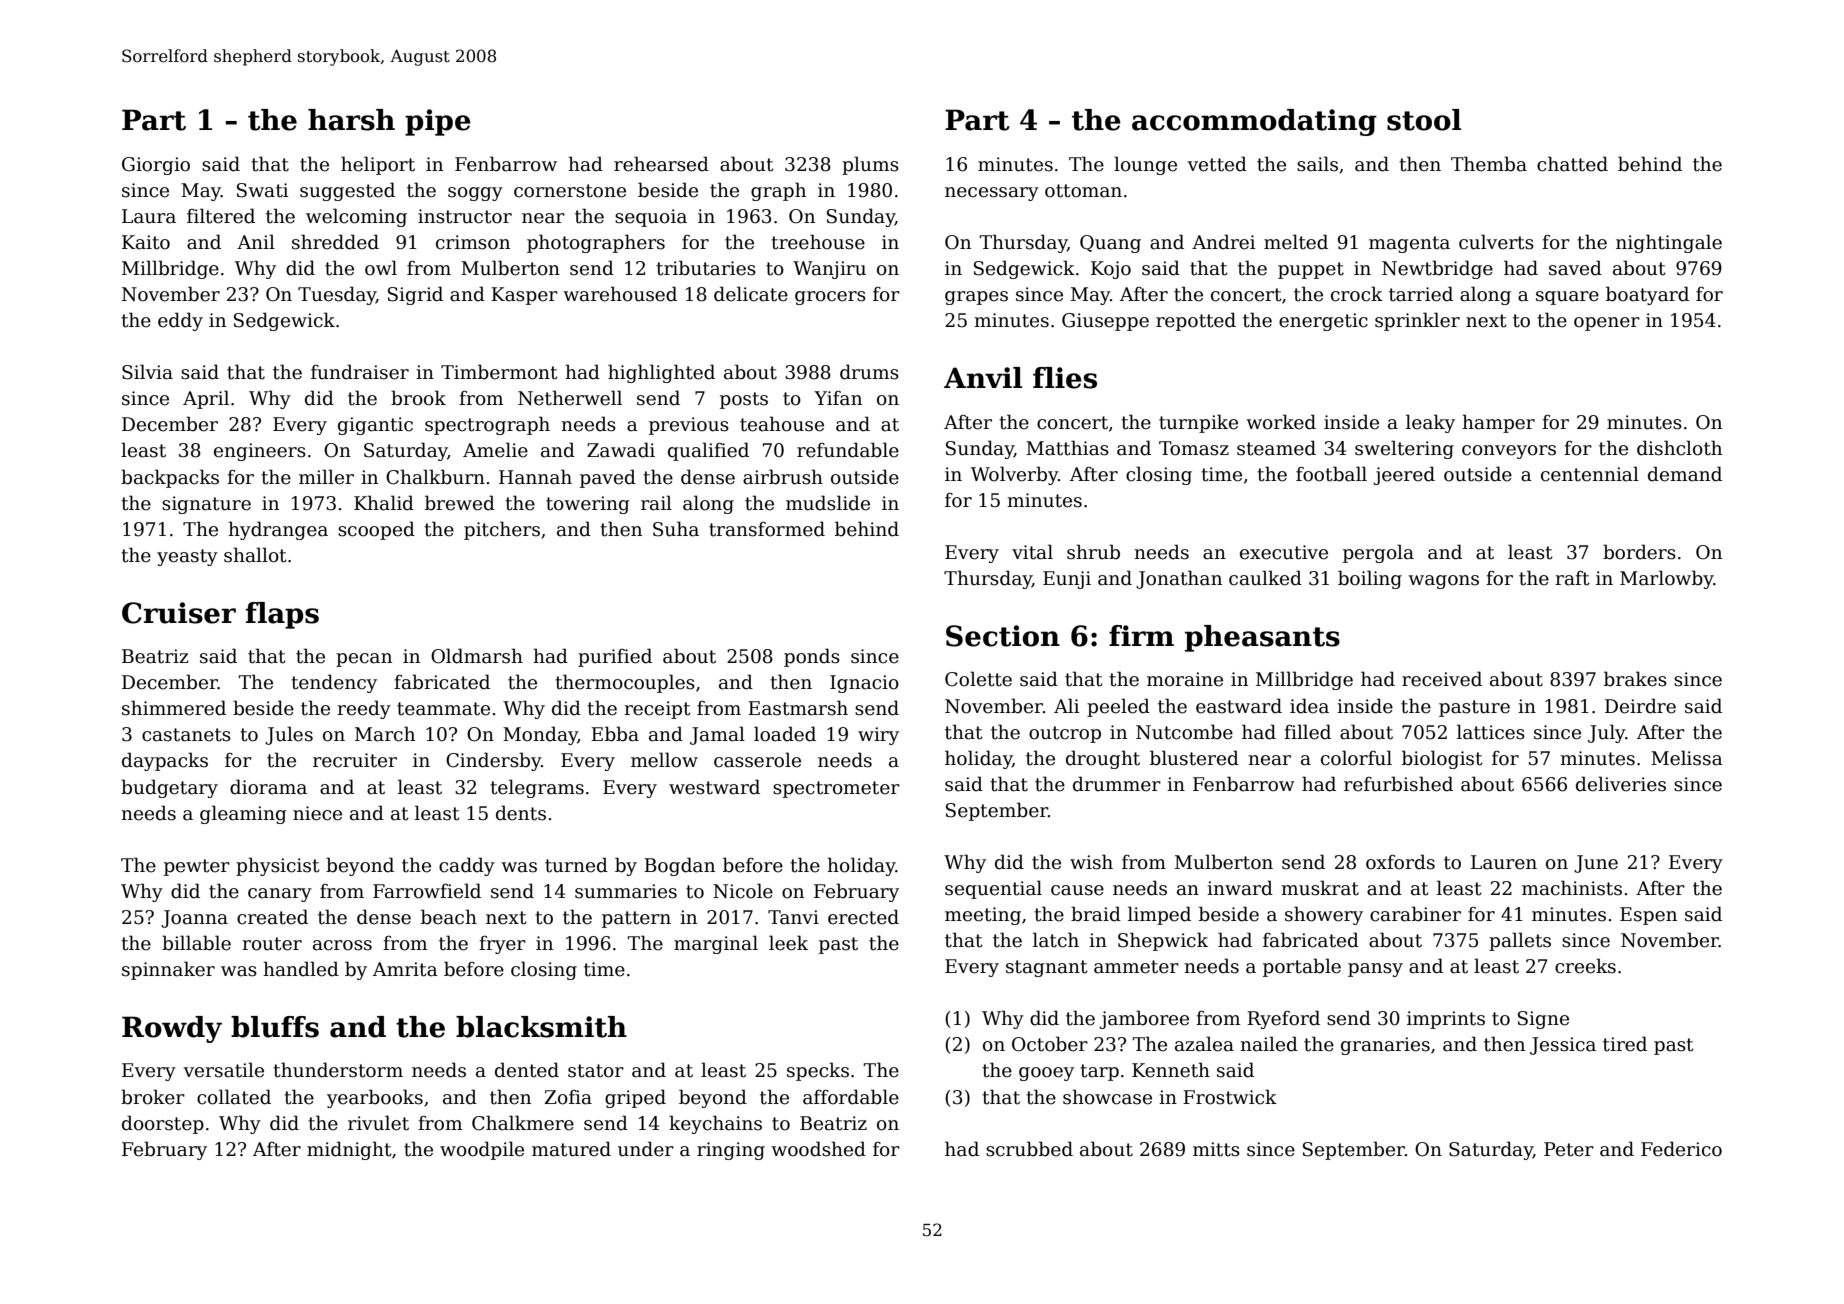  I want to click on brook, so click(418, 398).
